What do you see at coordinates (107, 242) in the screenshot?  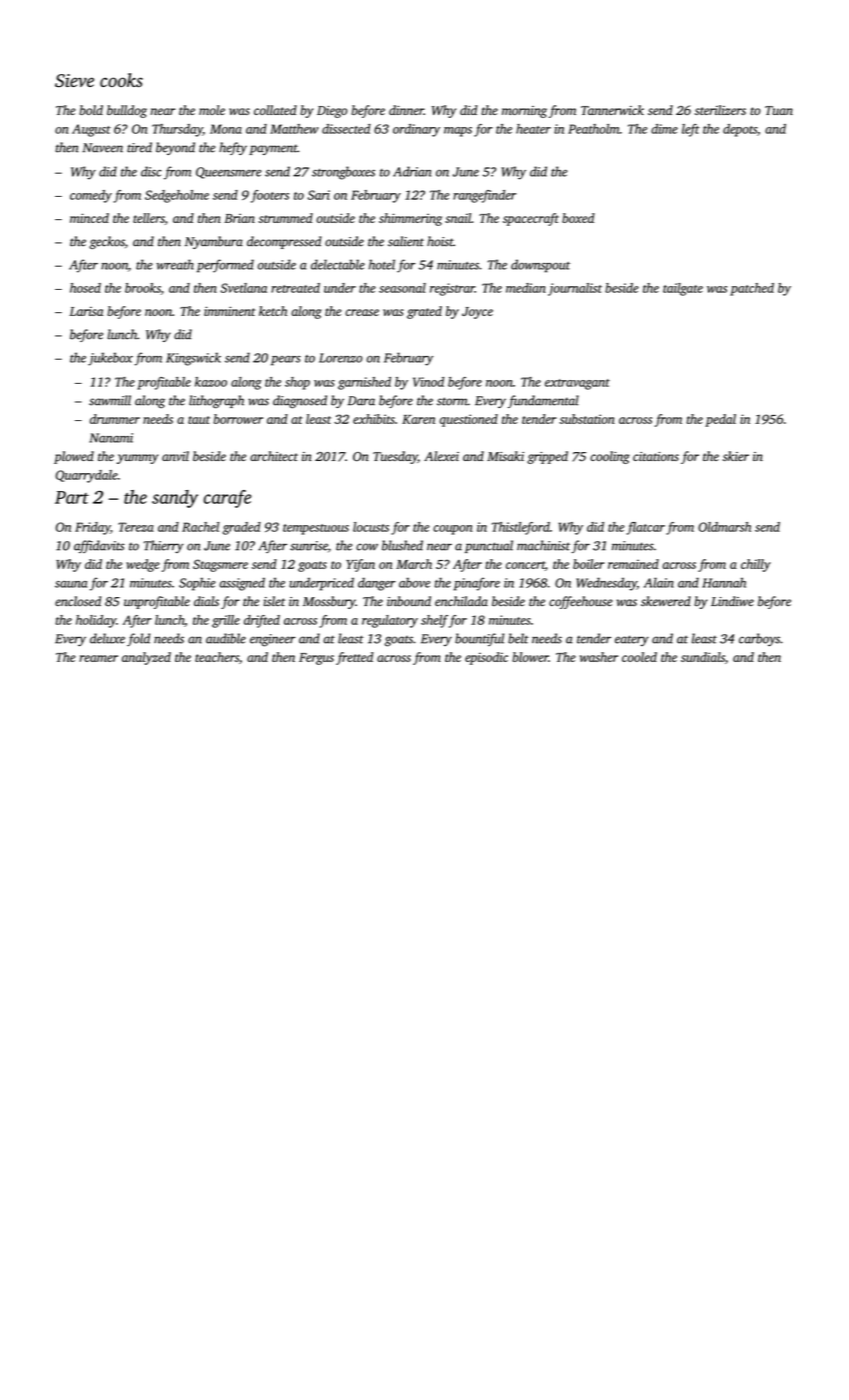 I see `geckos` at bounding box center [107, 242].
